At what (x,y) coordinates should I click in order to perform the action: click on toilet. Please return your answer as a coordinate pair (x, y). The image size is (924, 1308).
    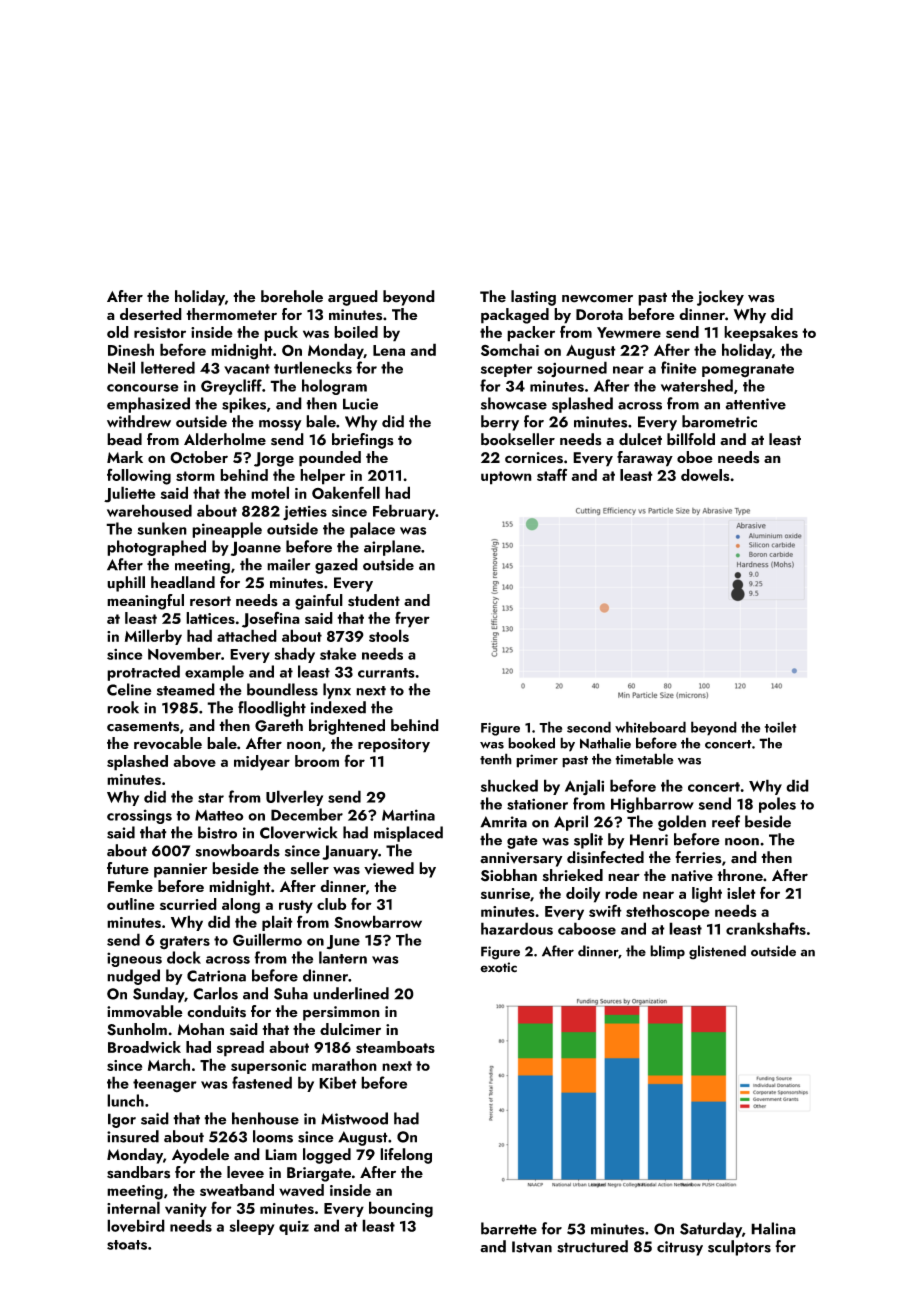
    Looking at the image, I should click on (780, 727).
